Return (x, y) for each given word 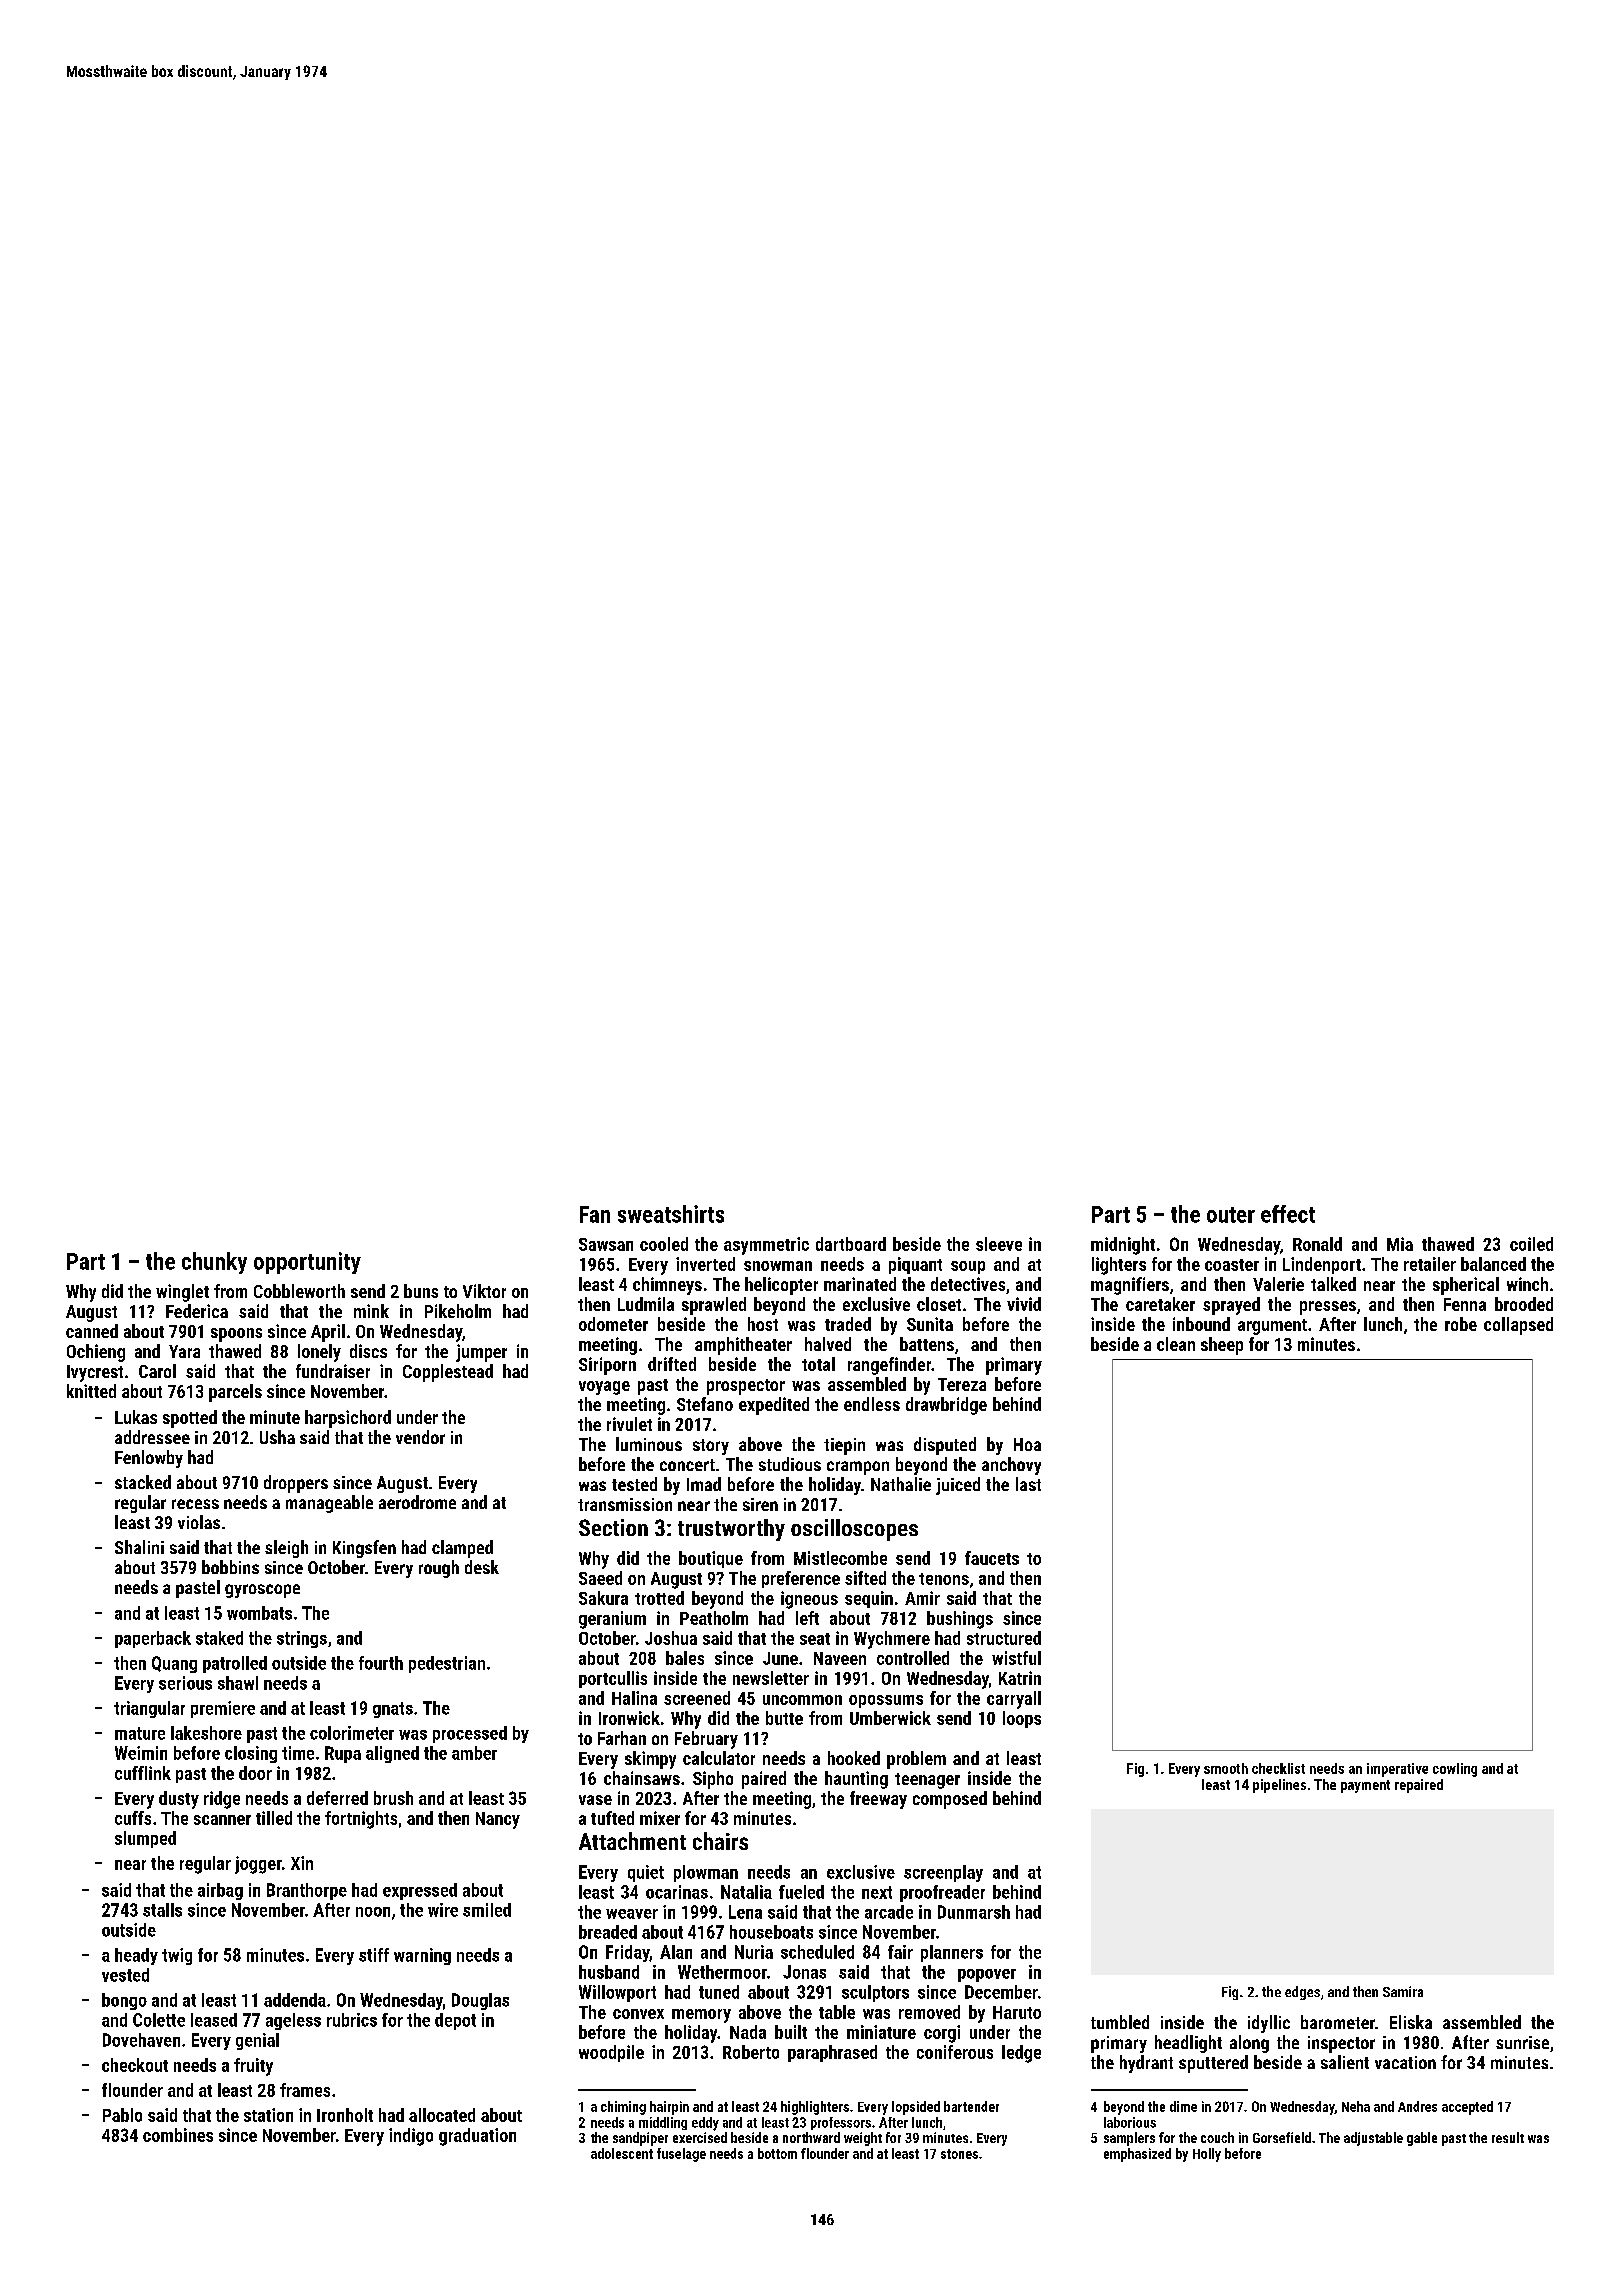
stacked (143, 1482)
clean (1176, 1344)
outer (1231, 1215)
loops (1022, 1719)
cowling (1455, 1770)
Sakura (603, 1598)
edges (1302, 1993)
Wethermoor (722, 1972)
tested (634, 1484)
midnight (1123, 1246)
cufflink (143, 1773)
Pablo (122, 2115)
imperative (1397, 1770)
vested (125, 1975)
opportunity (307, 1263)
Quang (174, 1664)
